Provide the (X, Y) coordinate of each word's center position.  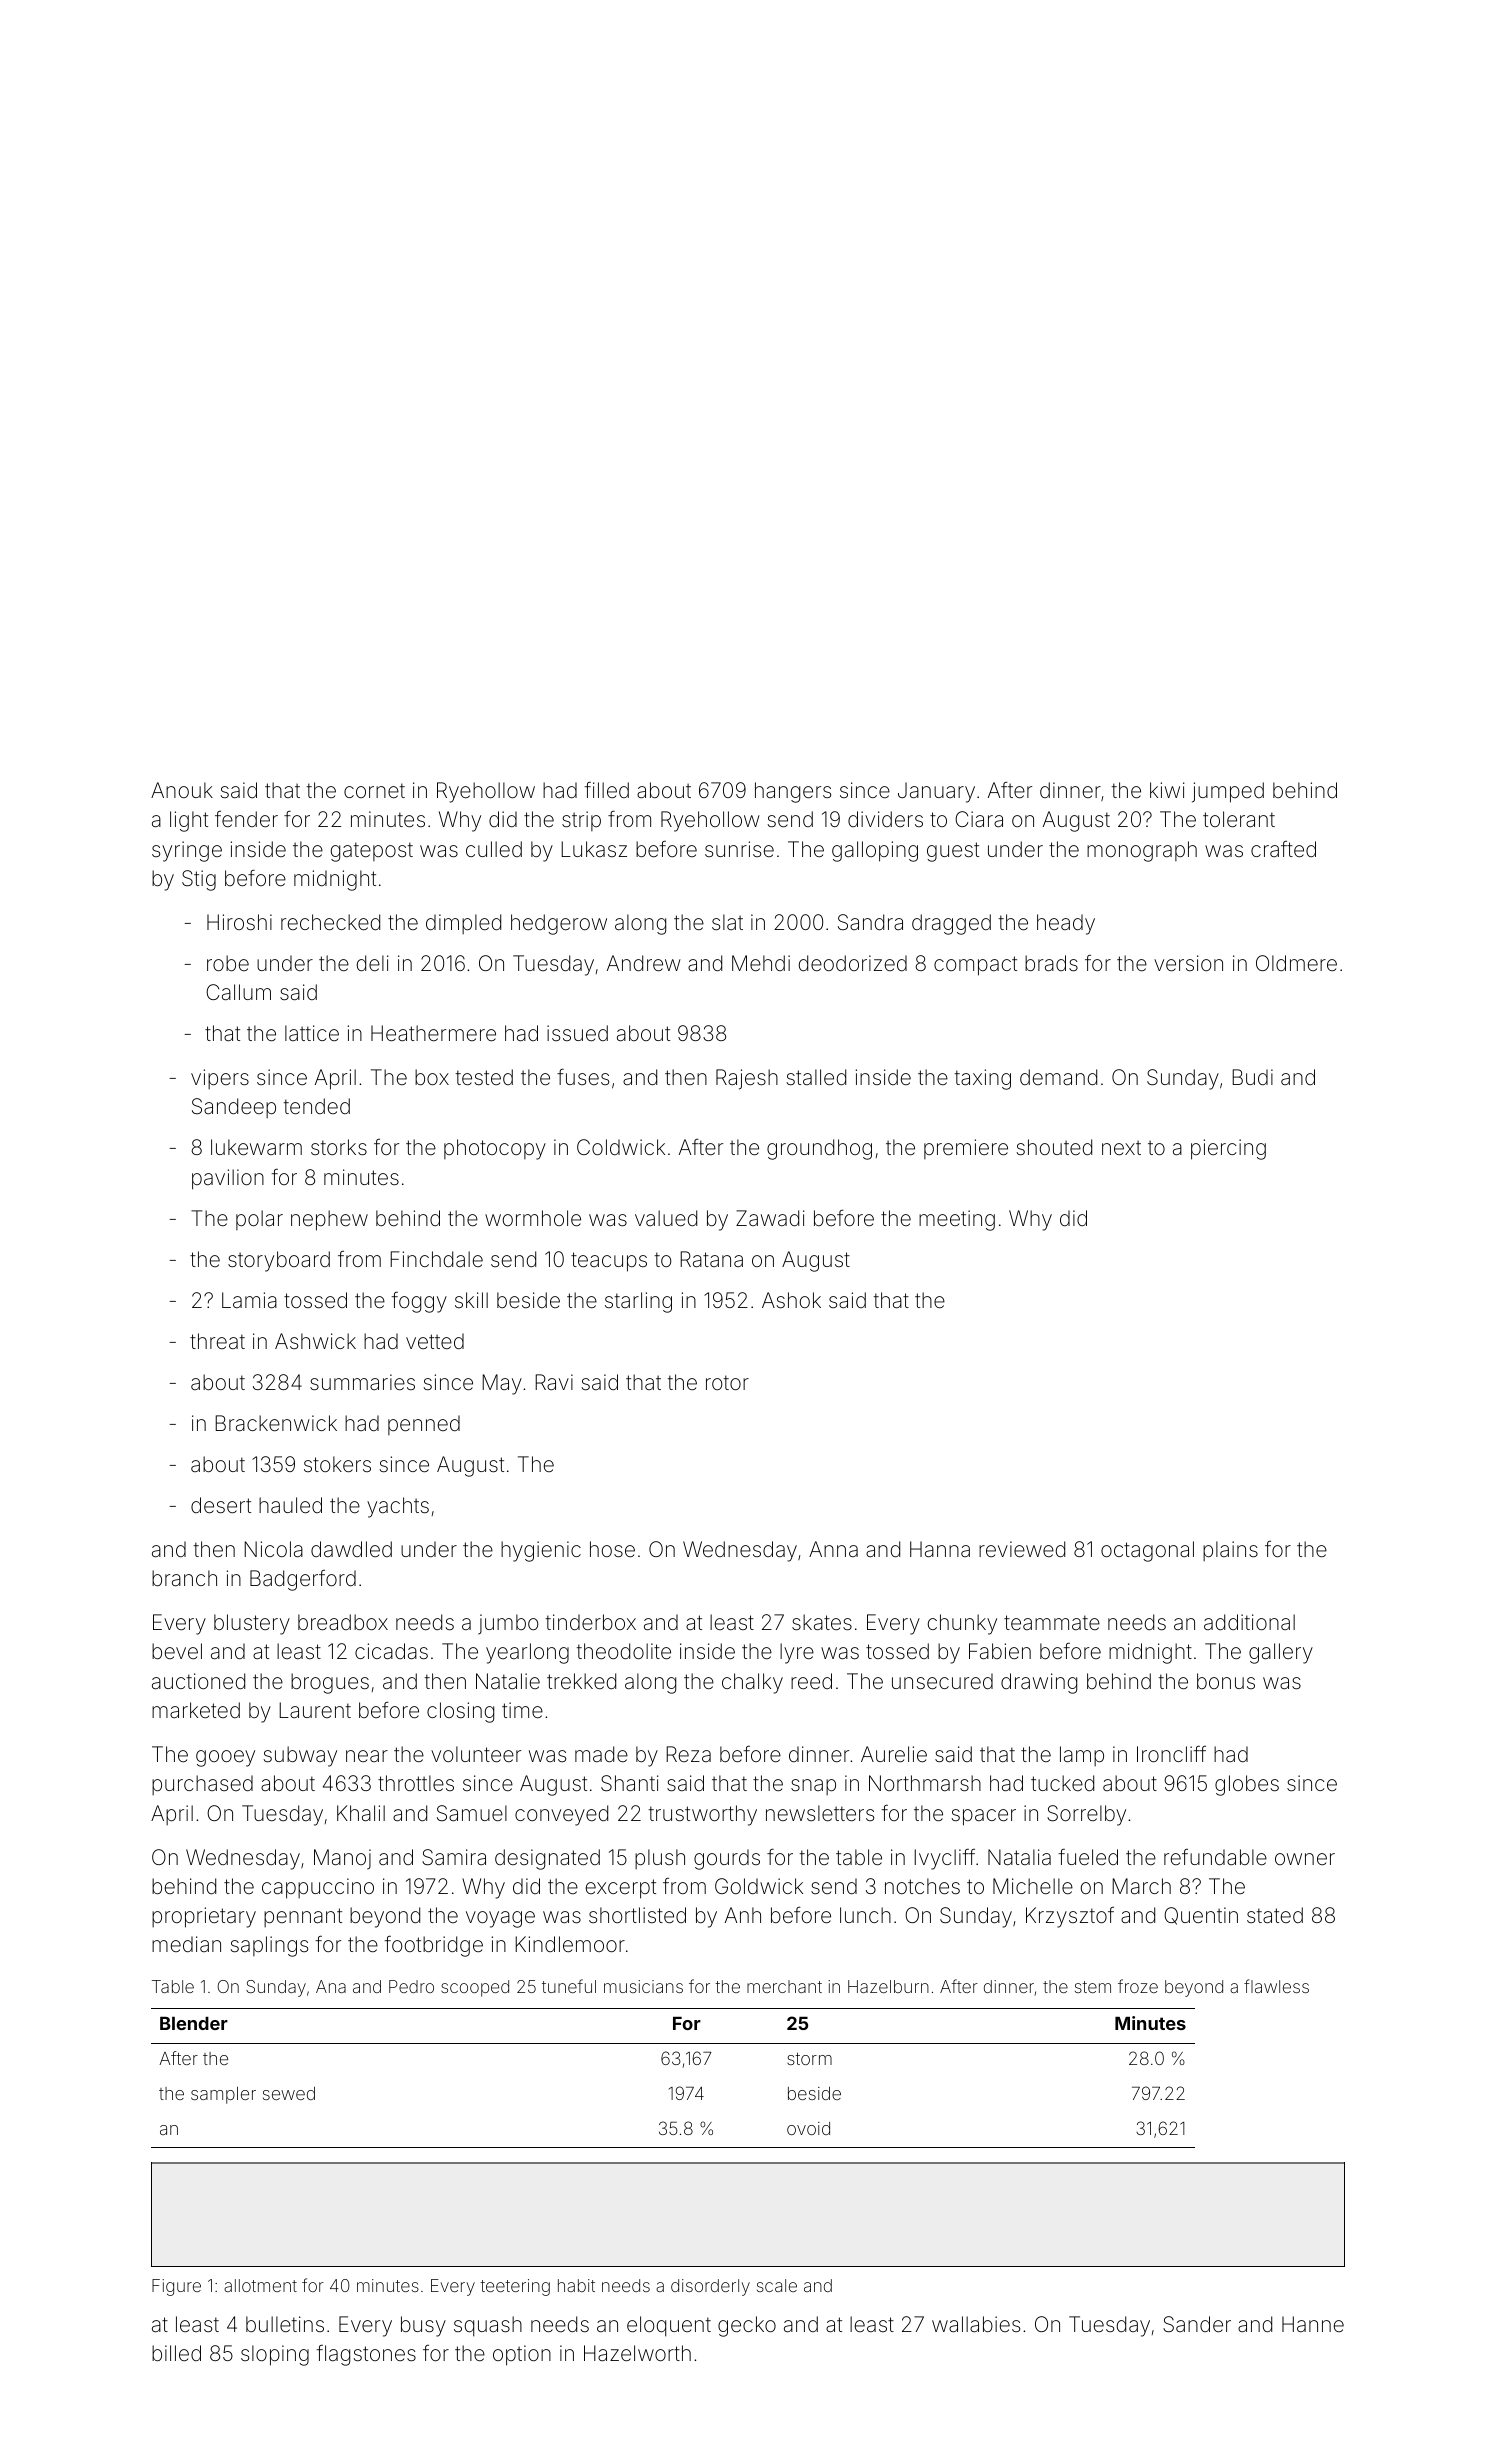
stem (1093, 1987)
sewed (289, 2093)
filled (607, 790)
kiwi (1167, 790)
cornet (374, 790)
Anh (743, 1915)
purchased (202, 1785)
